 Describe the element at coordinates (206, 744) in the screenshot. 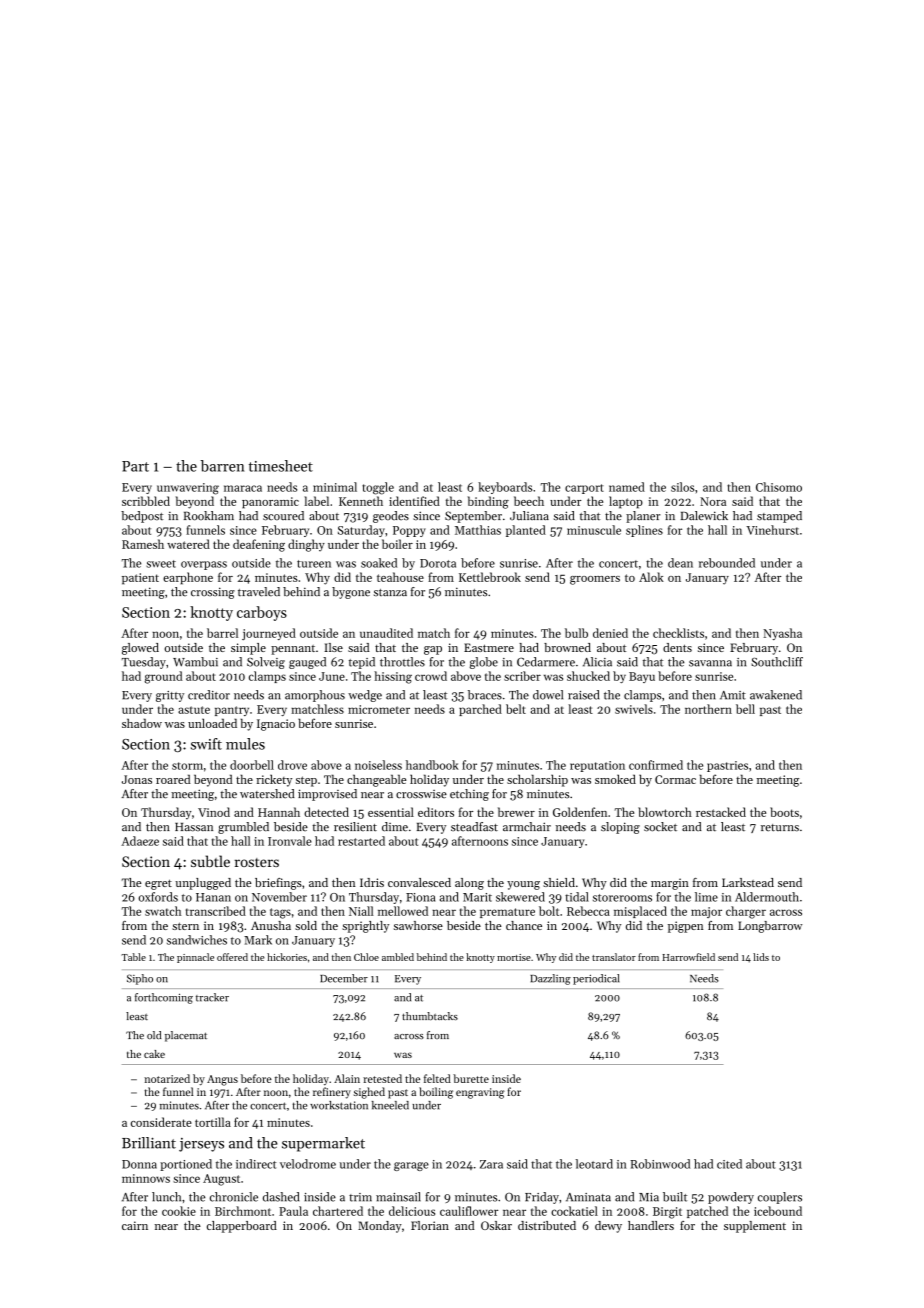

I see `swift` at that location.
